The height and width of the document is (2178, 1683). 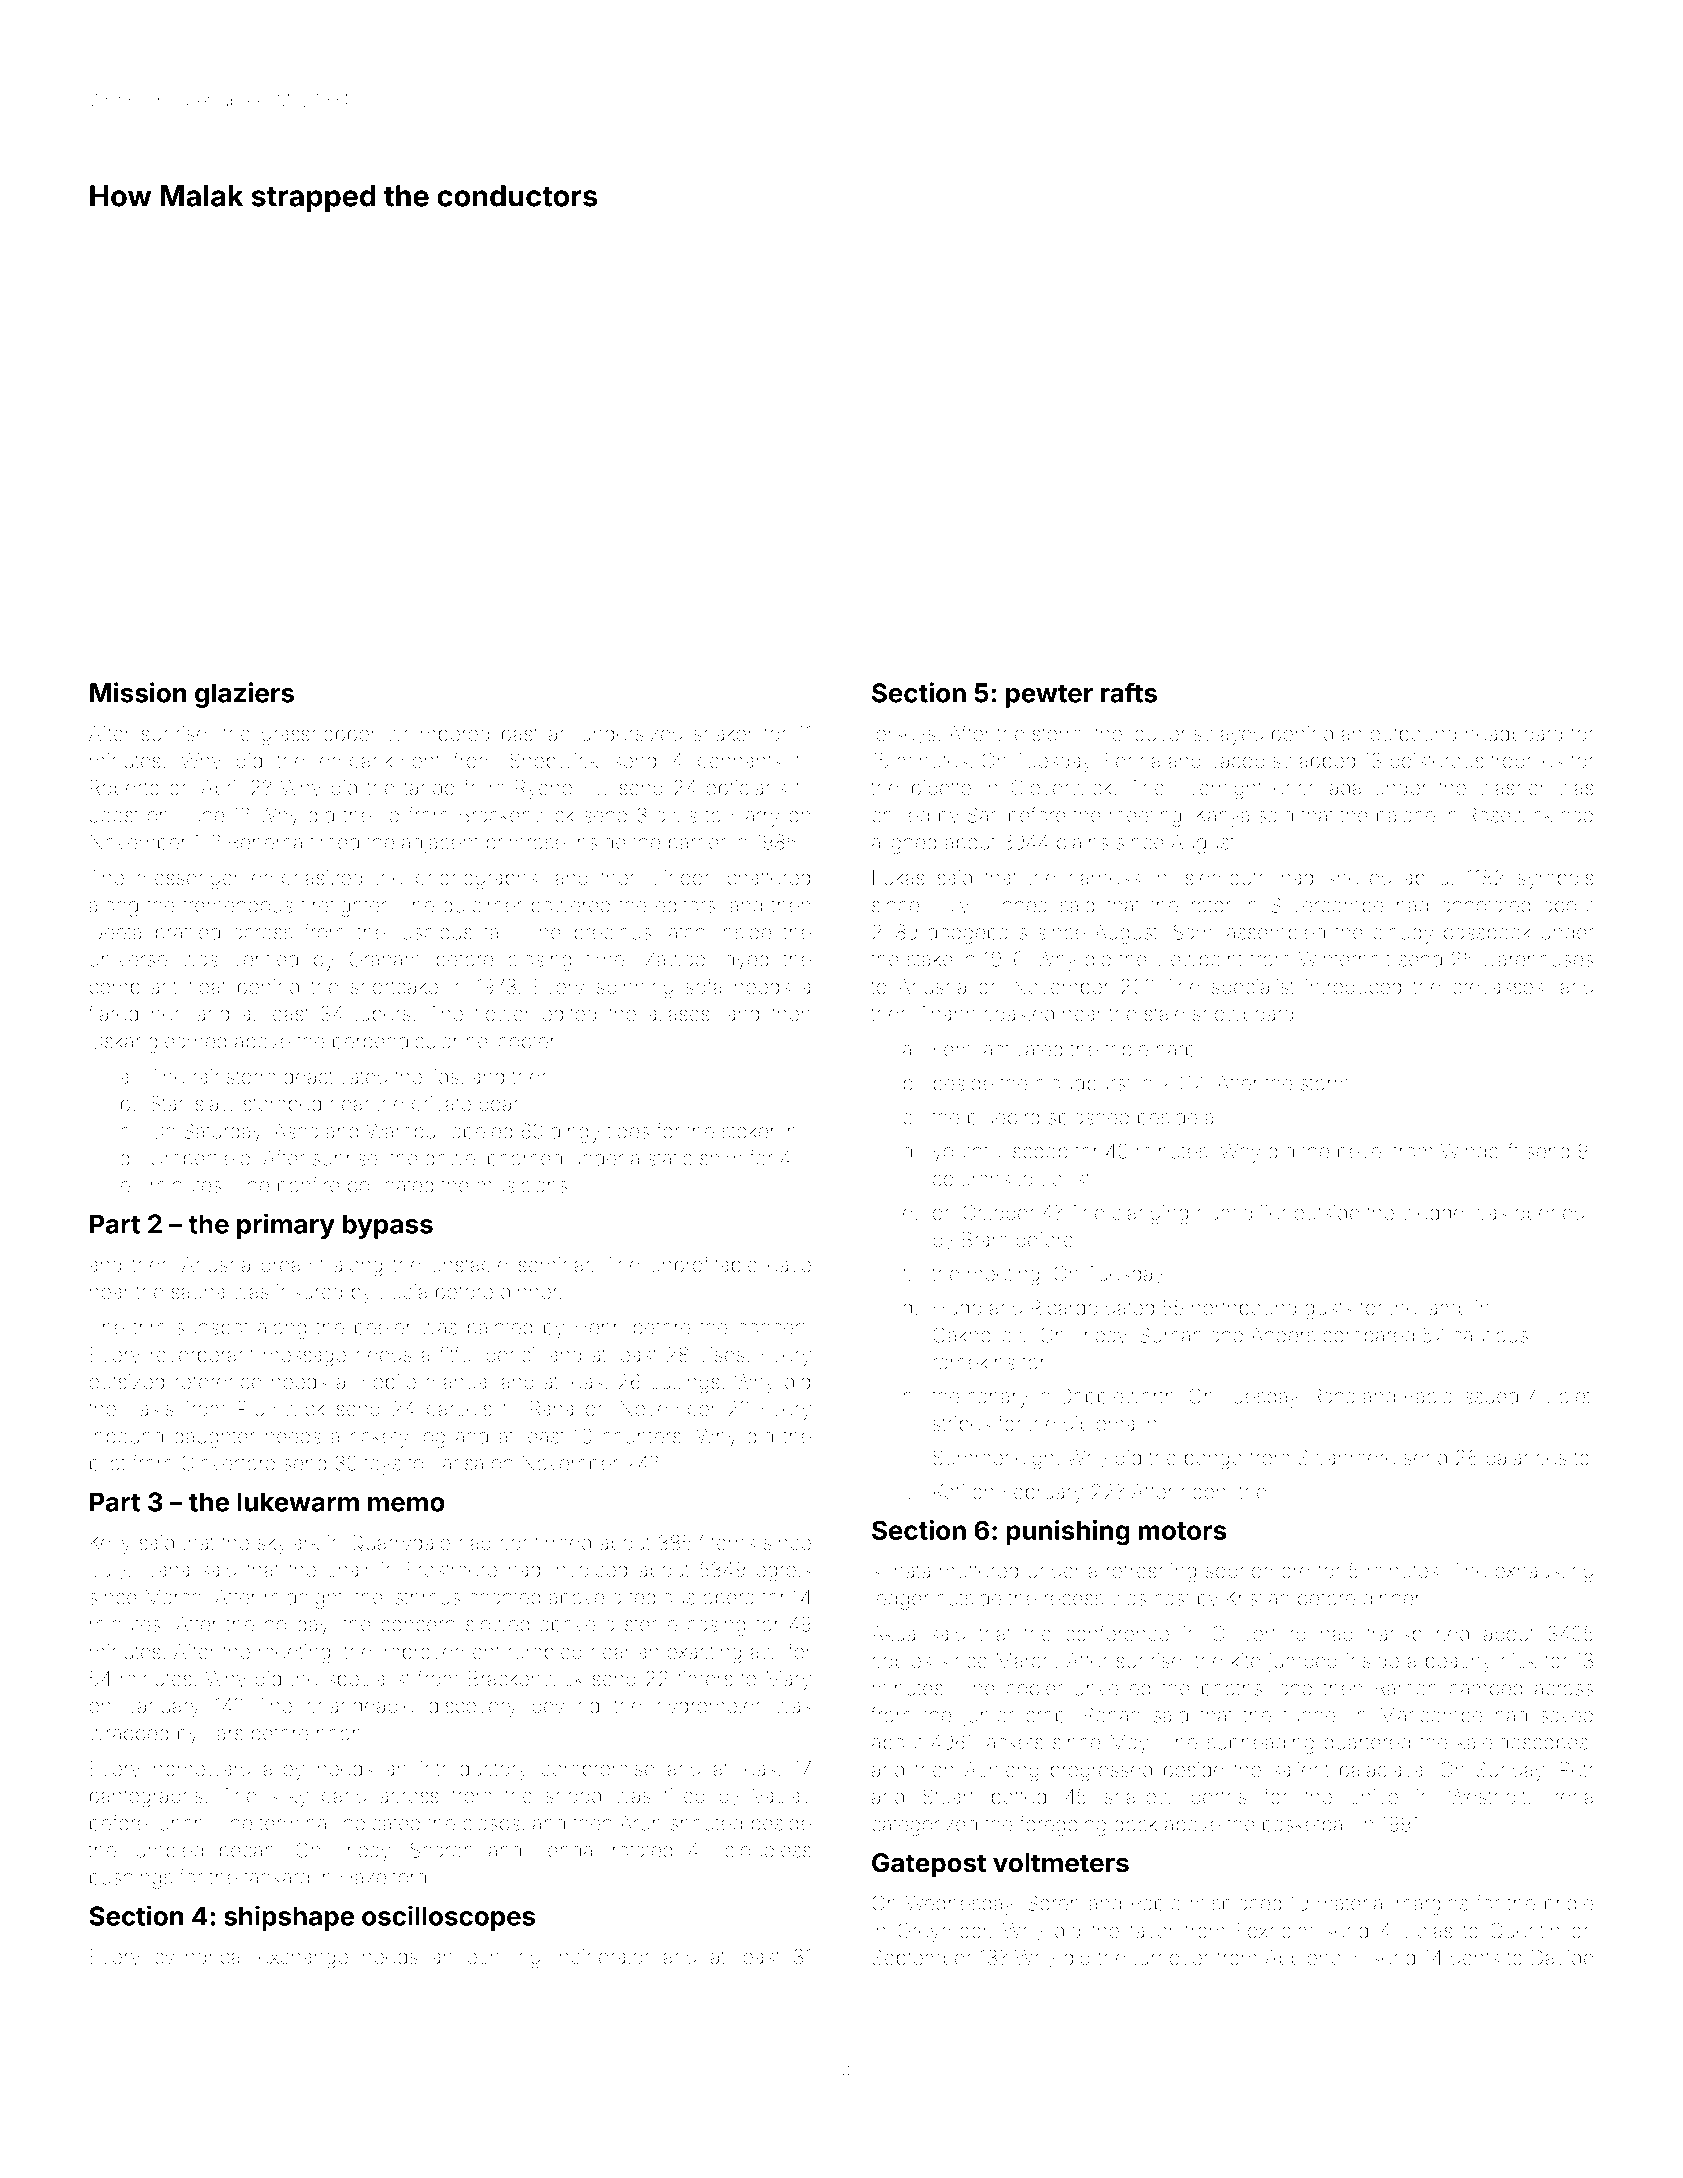 I want to click on wrapped, so click(x=129, y=1735).
